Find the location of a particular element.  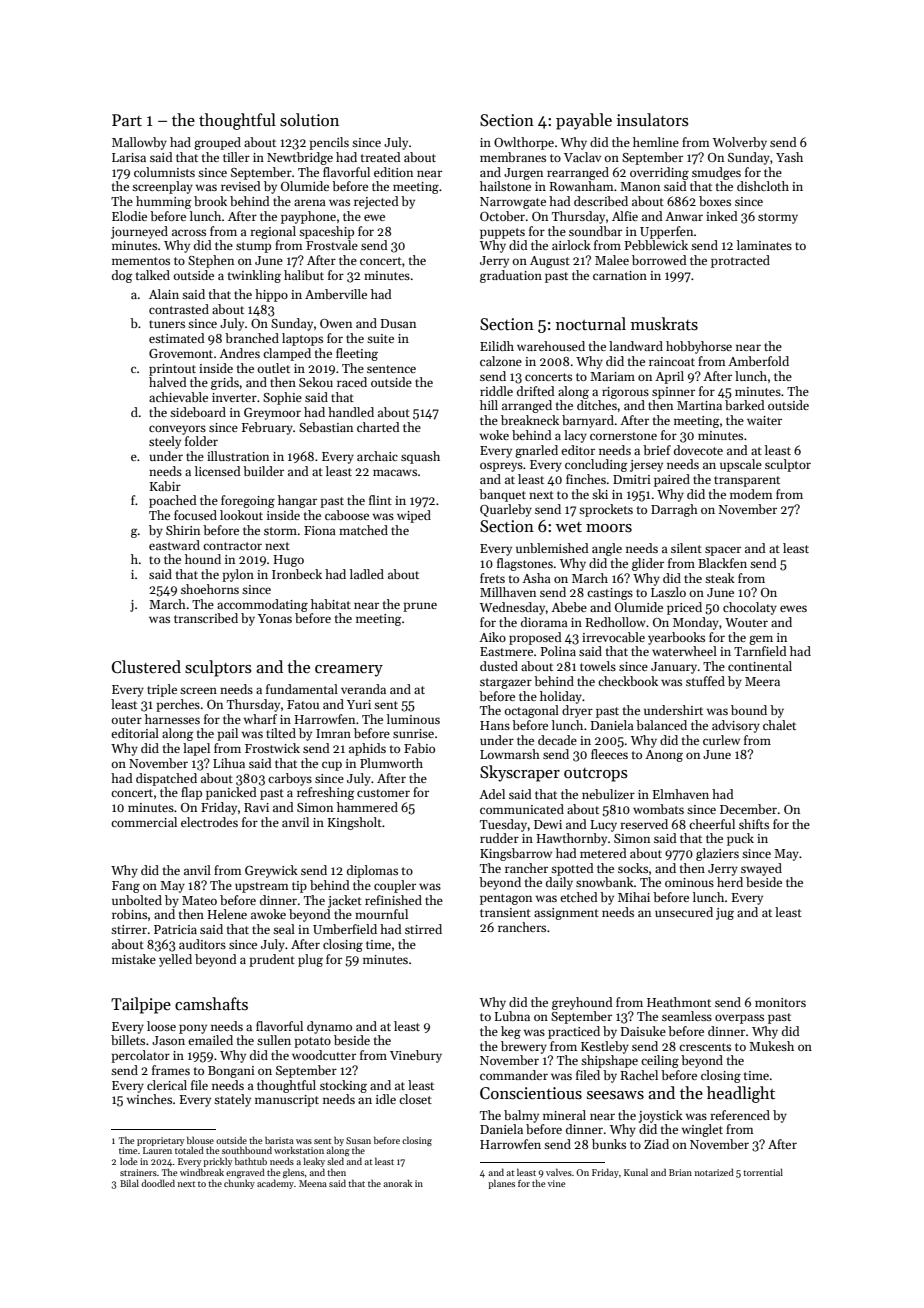

wiped is located at coordinates (414, 516).
